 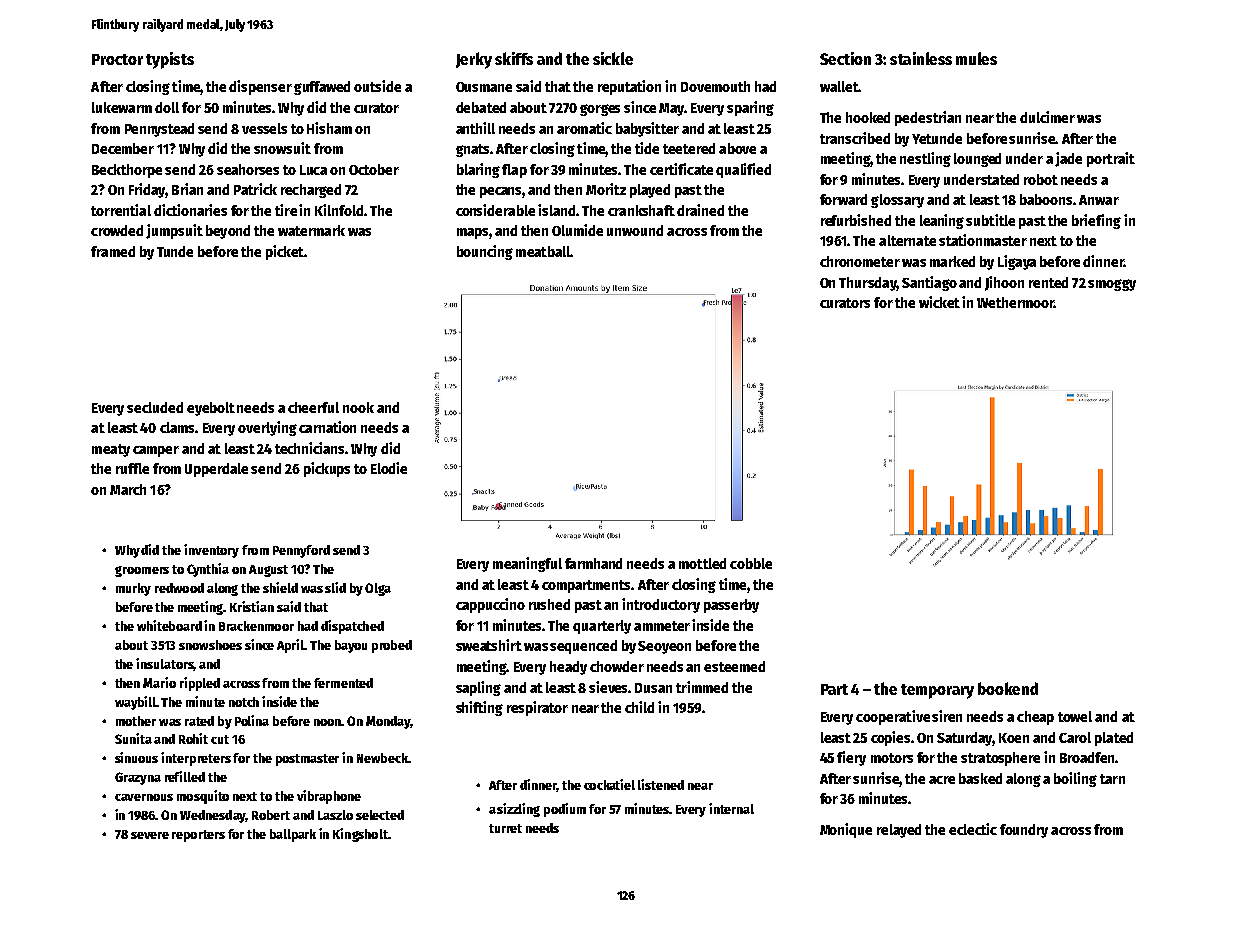 What do you see at coordinates (481, 107) in the page?
I see `debated` at bounding box center [481, 107].
